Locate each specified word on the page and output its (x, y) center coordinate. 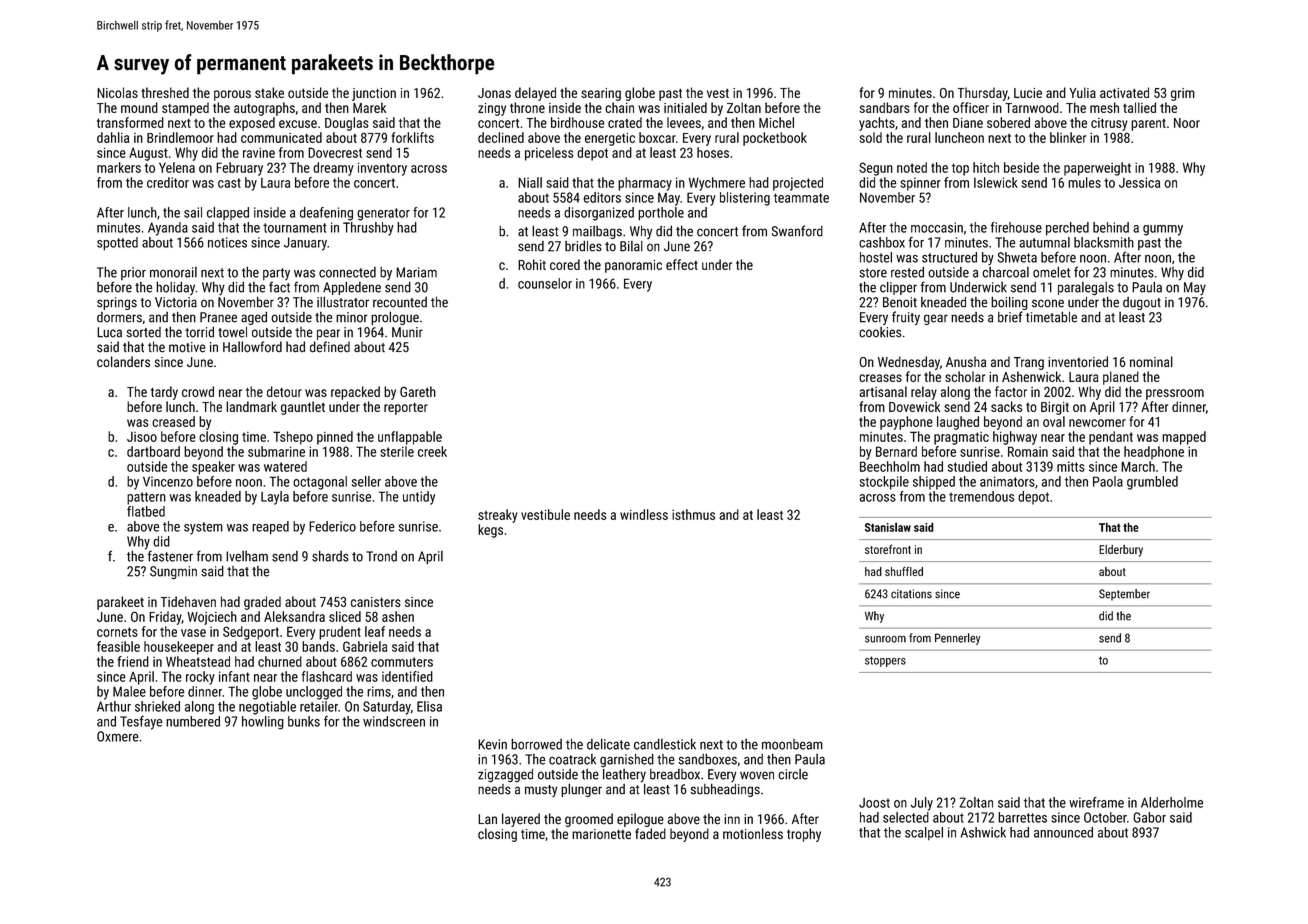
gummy (1163, 230)
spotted (117, 244)
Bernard (896, 451)
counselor (545, 283)
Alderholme (1172, 802)
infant (234, 676)
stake (269, 92)
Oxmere (118, 736)
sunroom (885, 639)
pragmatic (961, 438)
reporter (406, 408)
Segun (876, 169)
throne (527, 107)
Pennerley (957, 639)
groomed (589, 820)
